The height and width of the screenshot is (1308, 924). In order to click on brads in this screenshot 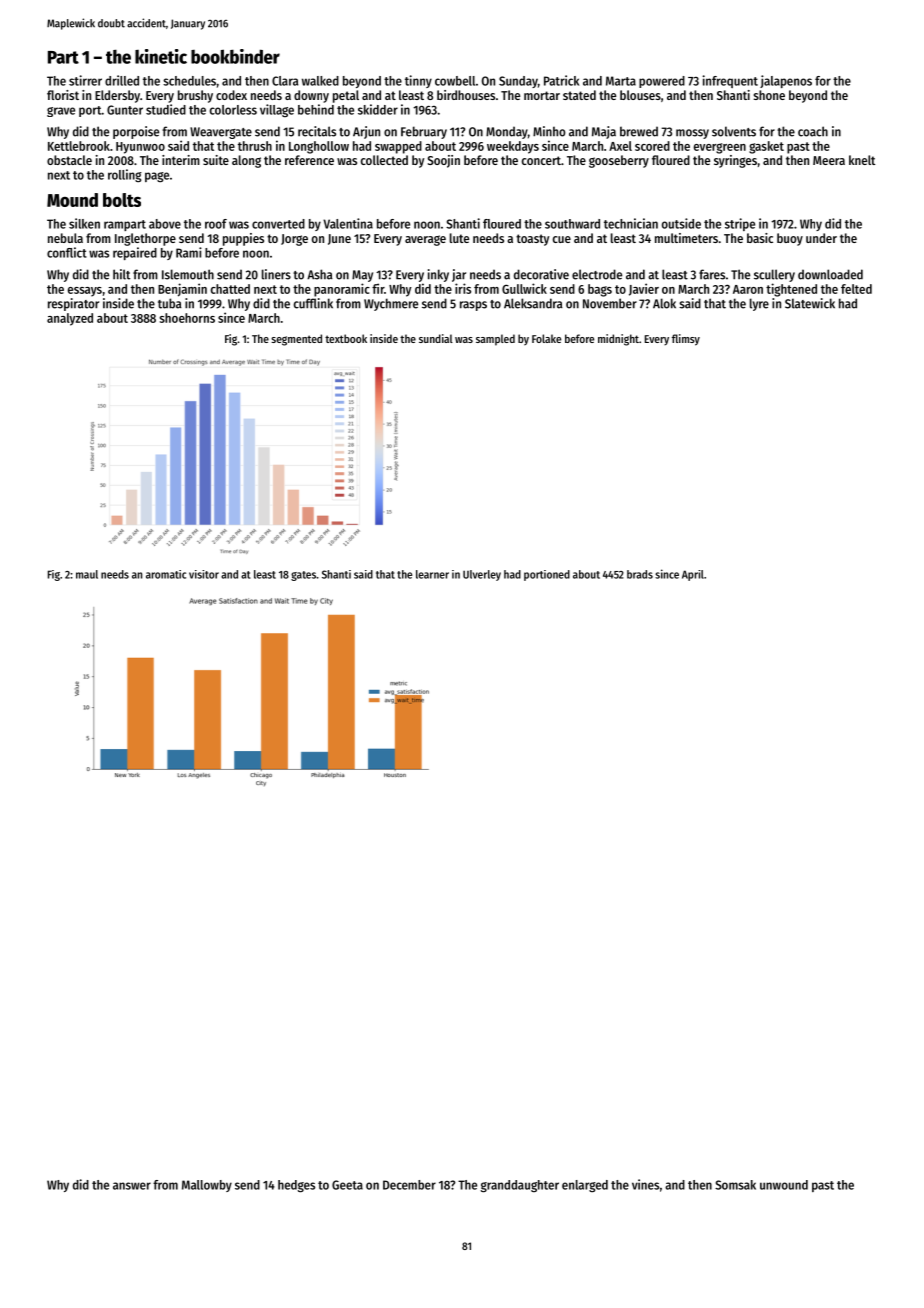, I will do `click(640, 574)`.
